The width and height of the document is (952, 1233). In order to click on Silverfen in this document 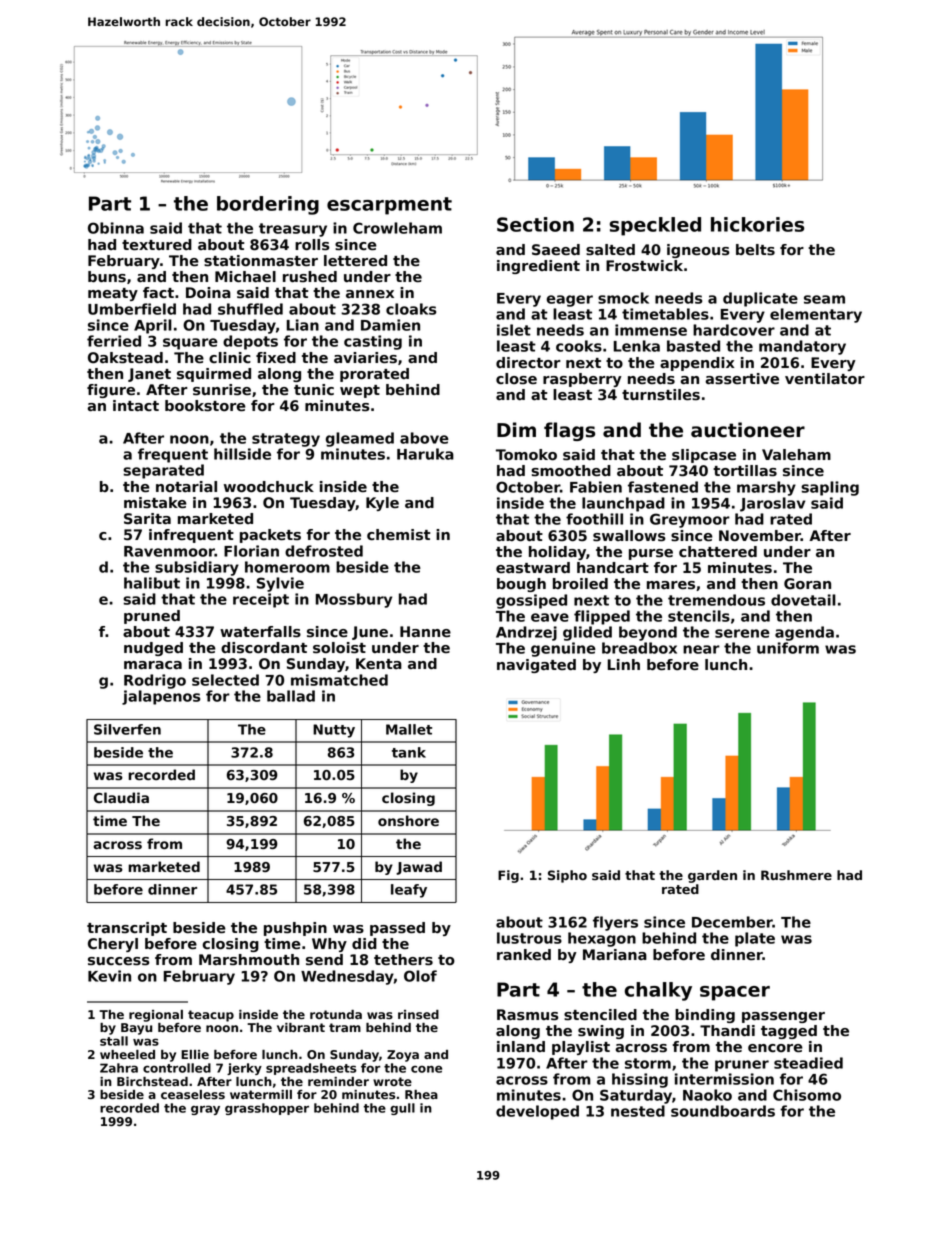, I will do `click(127, 729)`.
